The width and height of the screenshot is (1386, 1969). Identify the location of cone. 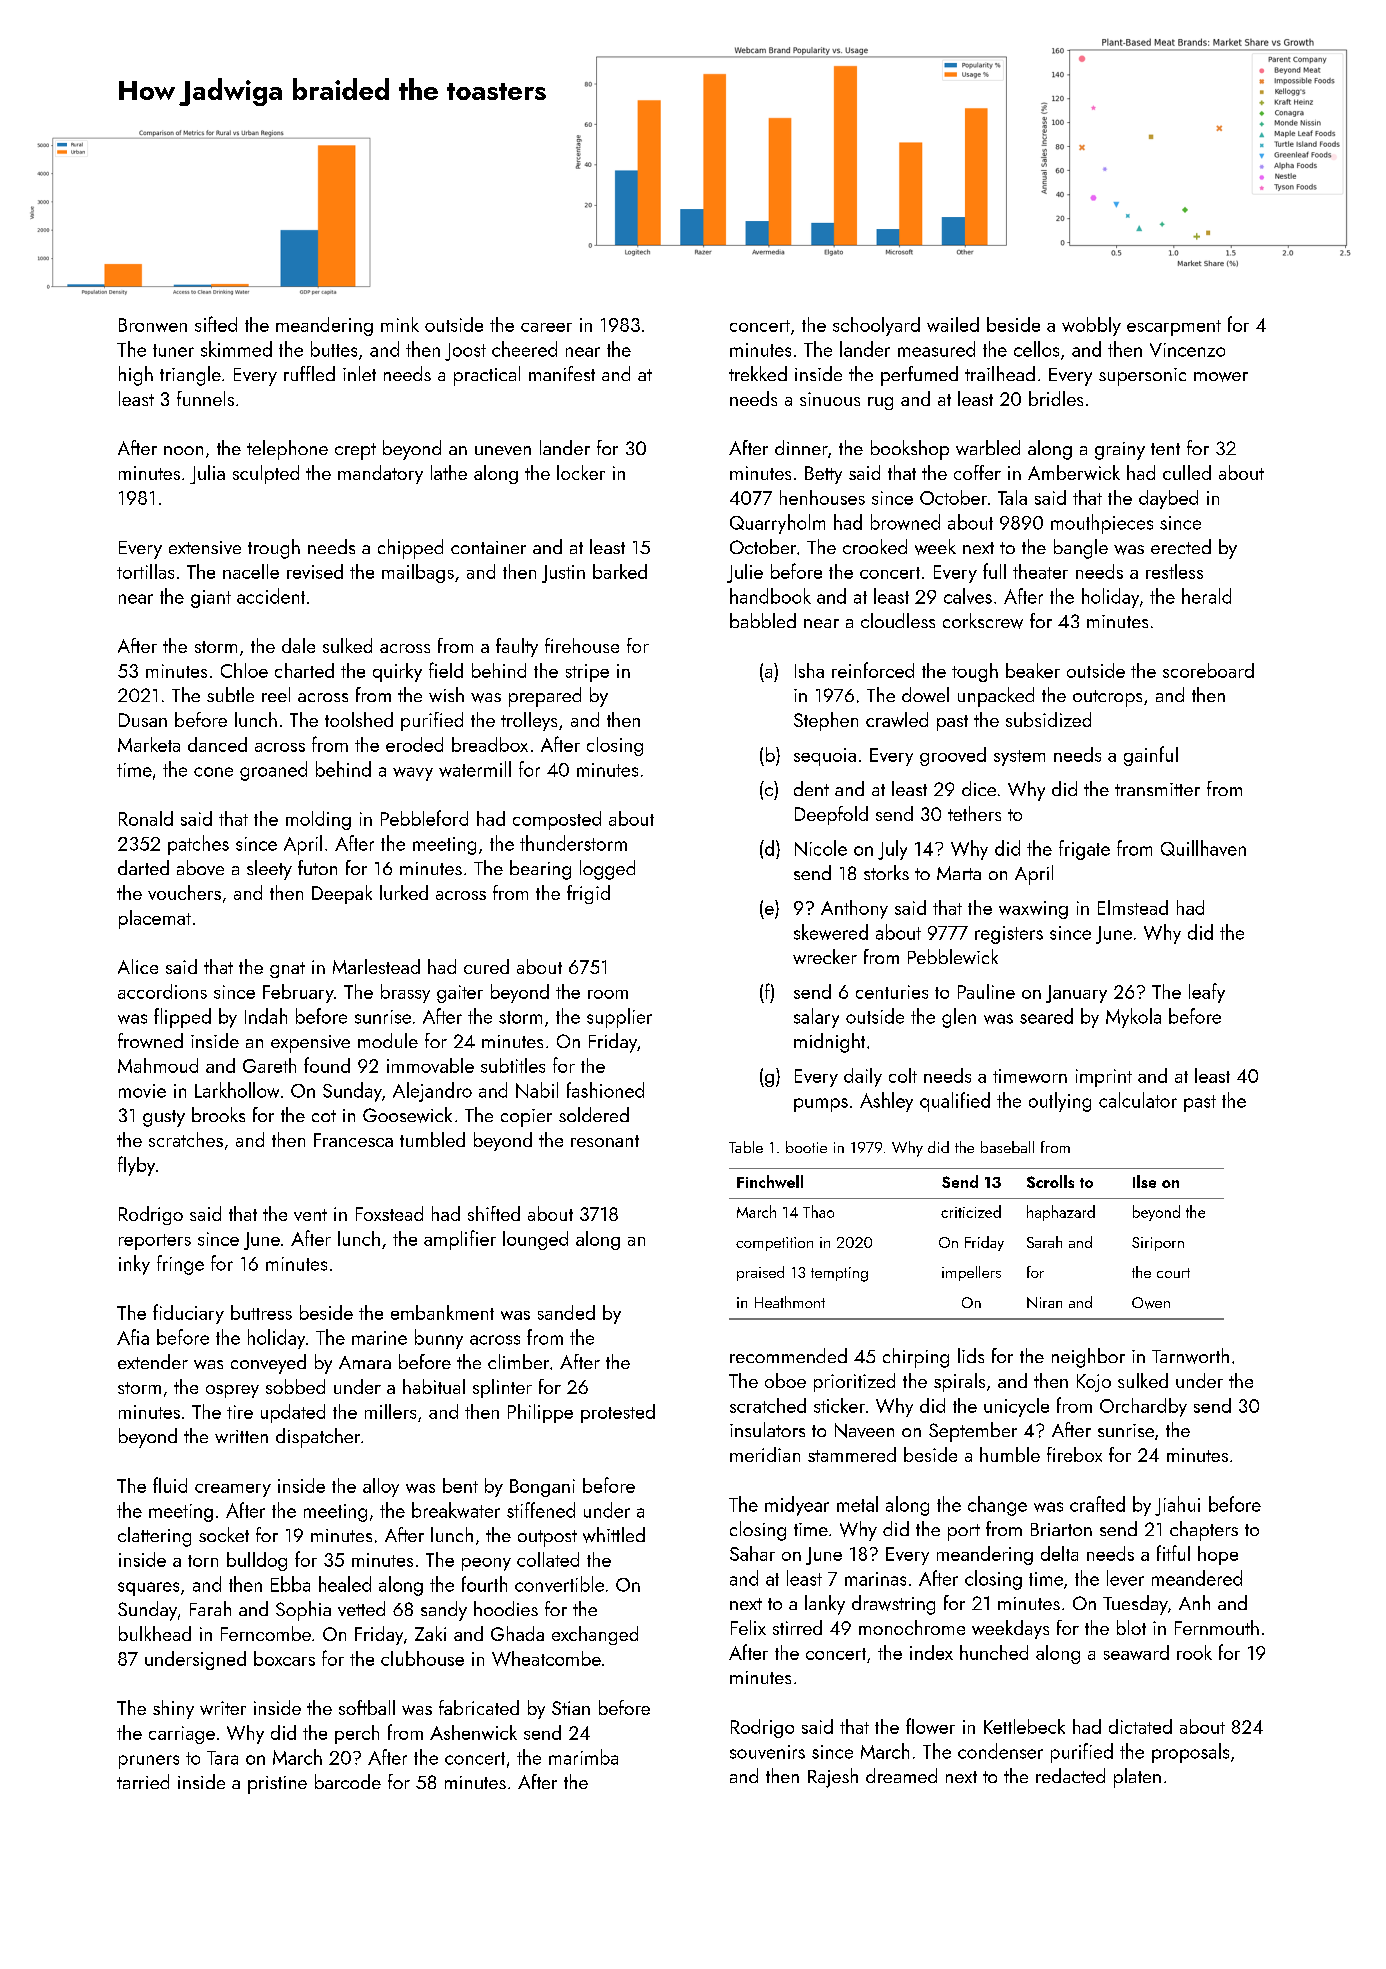
(213, 772).
